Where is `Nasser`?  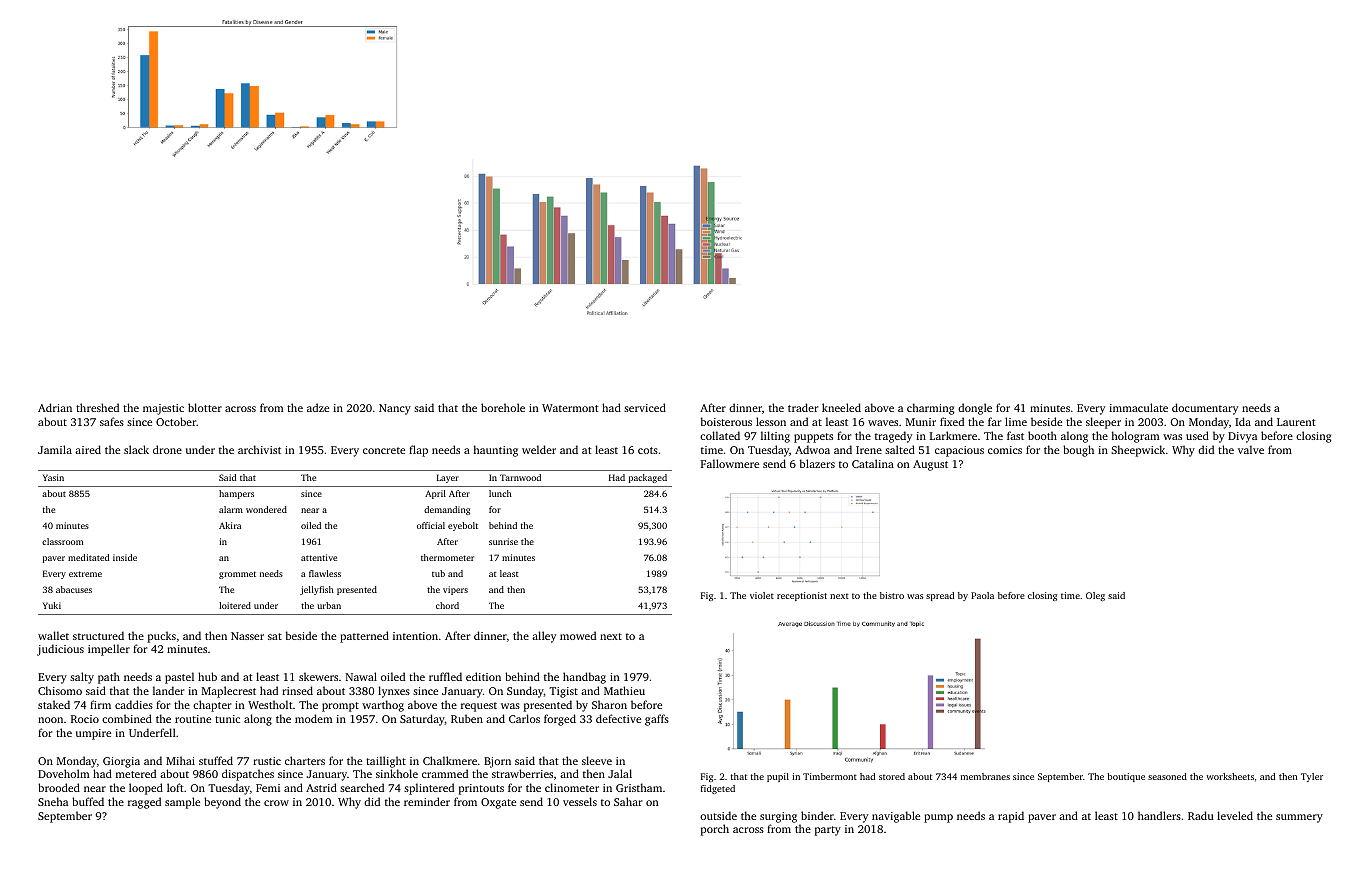 Nasser is located at coordinates (247, 636).
